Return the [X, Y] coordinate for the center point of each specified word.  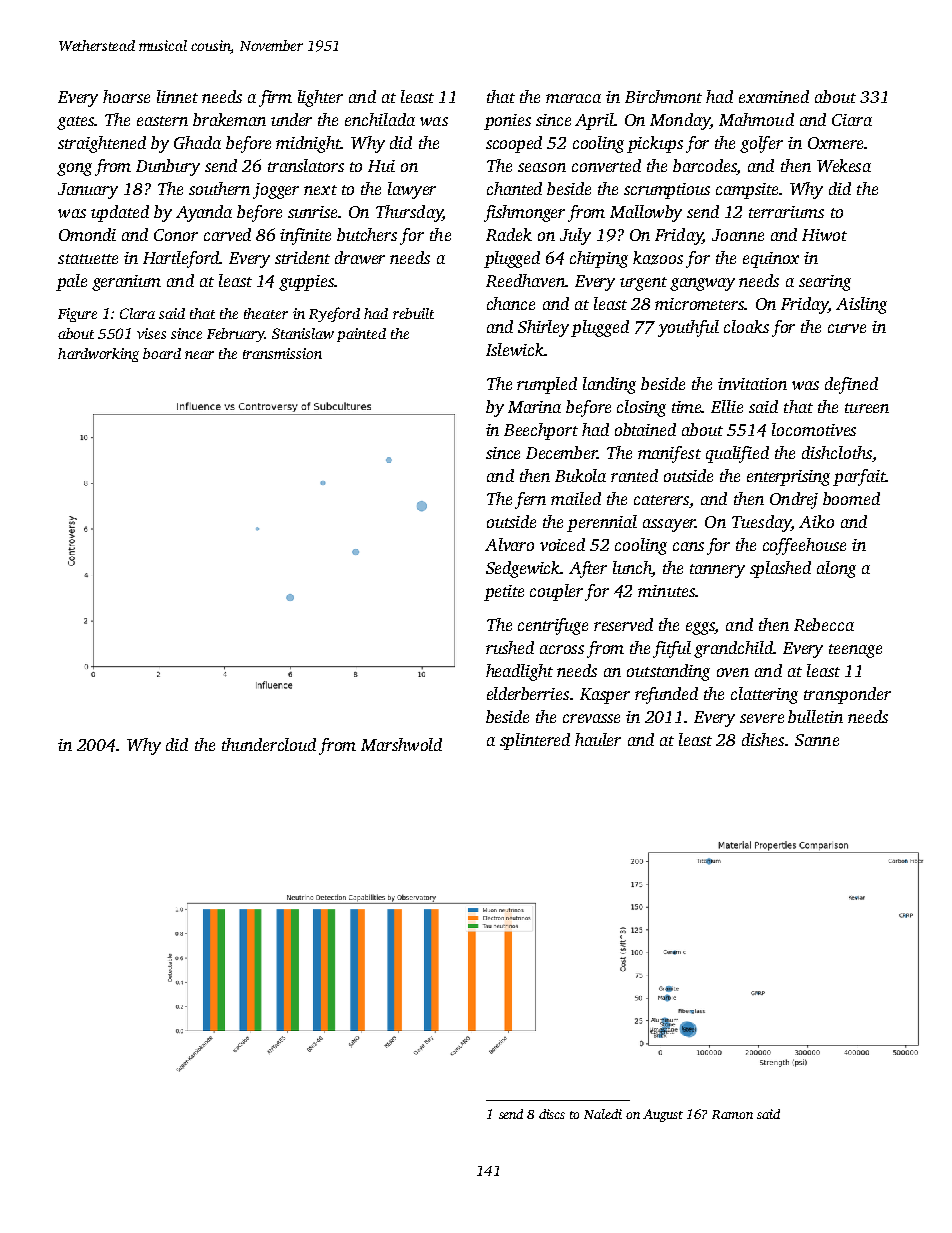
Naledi [603, 1114]
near [199, 355]
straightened [102, 144]
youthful [688, 328]
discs [552, 1114]
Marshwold [401, 744]
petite [504, 593]
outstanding [668, 672]
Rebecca [824, 624]
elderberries [528, 693]
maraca [573, 98]
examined [774, 96]
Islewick [515, 349]
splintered [535, 741]
